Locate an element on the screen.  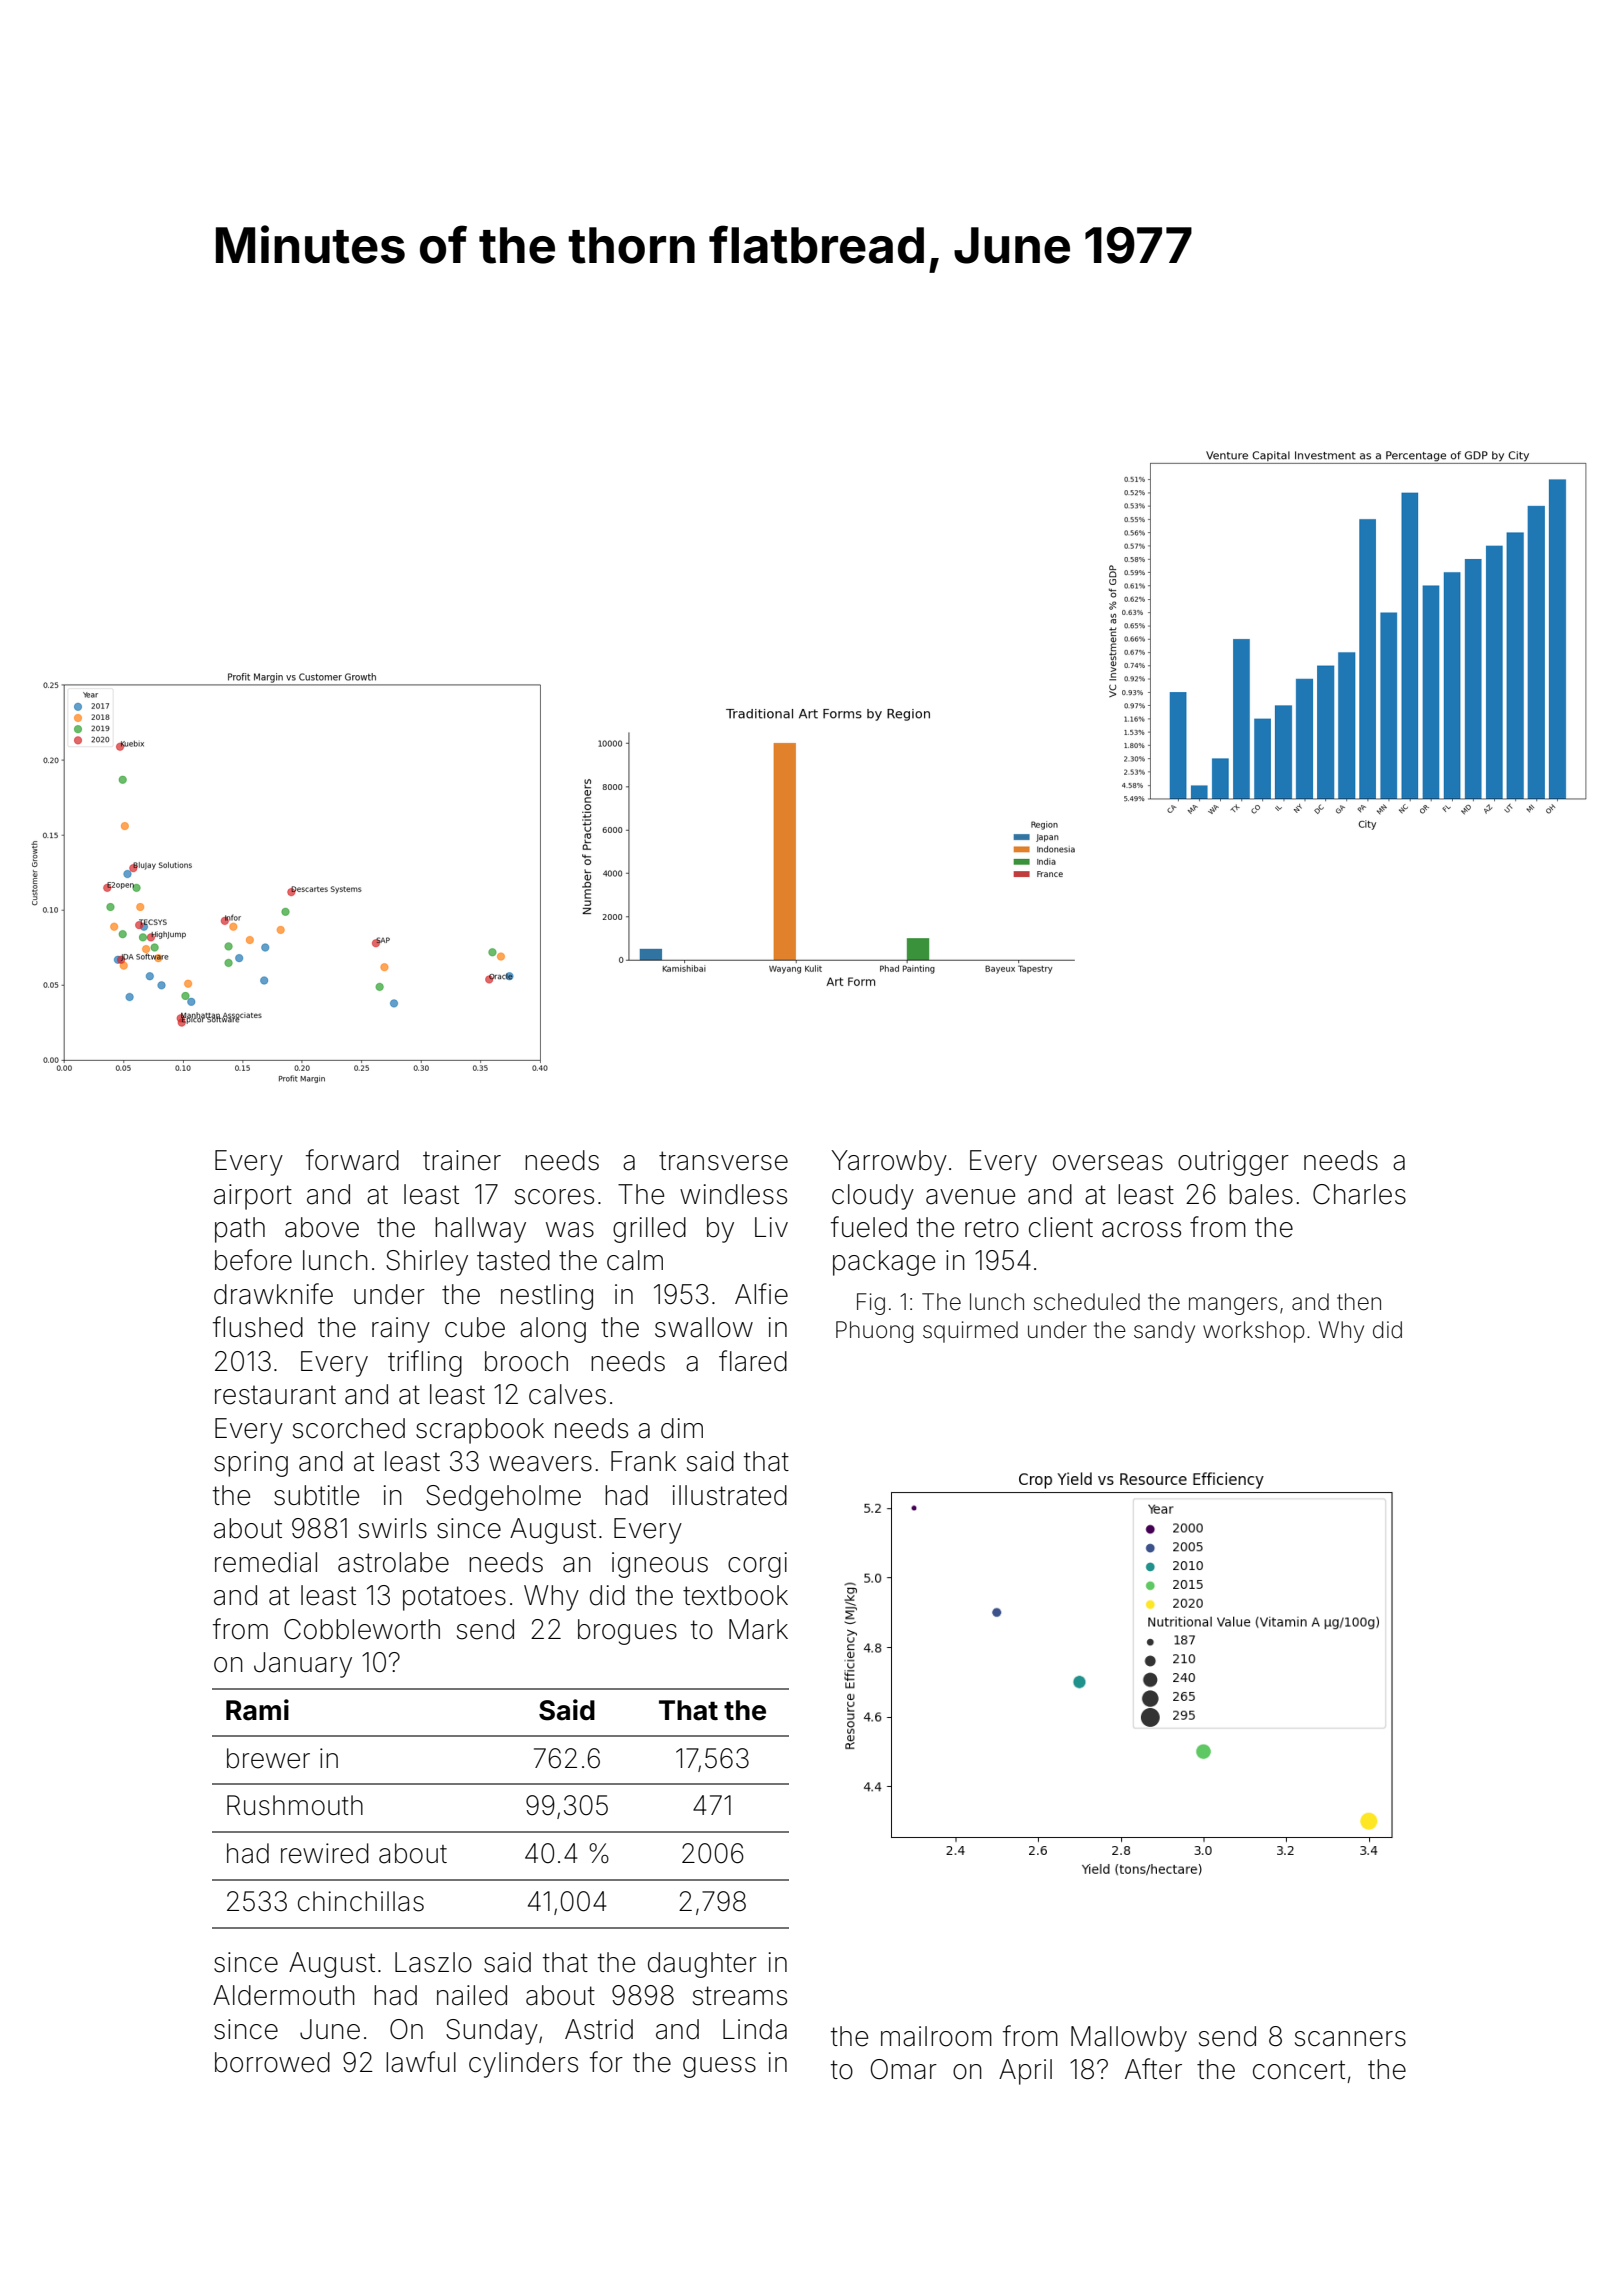
Rami is located at coordinates (257, 1710).
